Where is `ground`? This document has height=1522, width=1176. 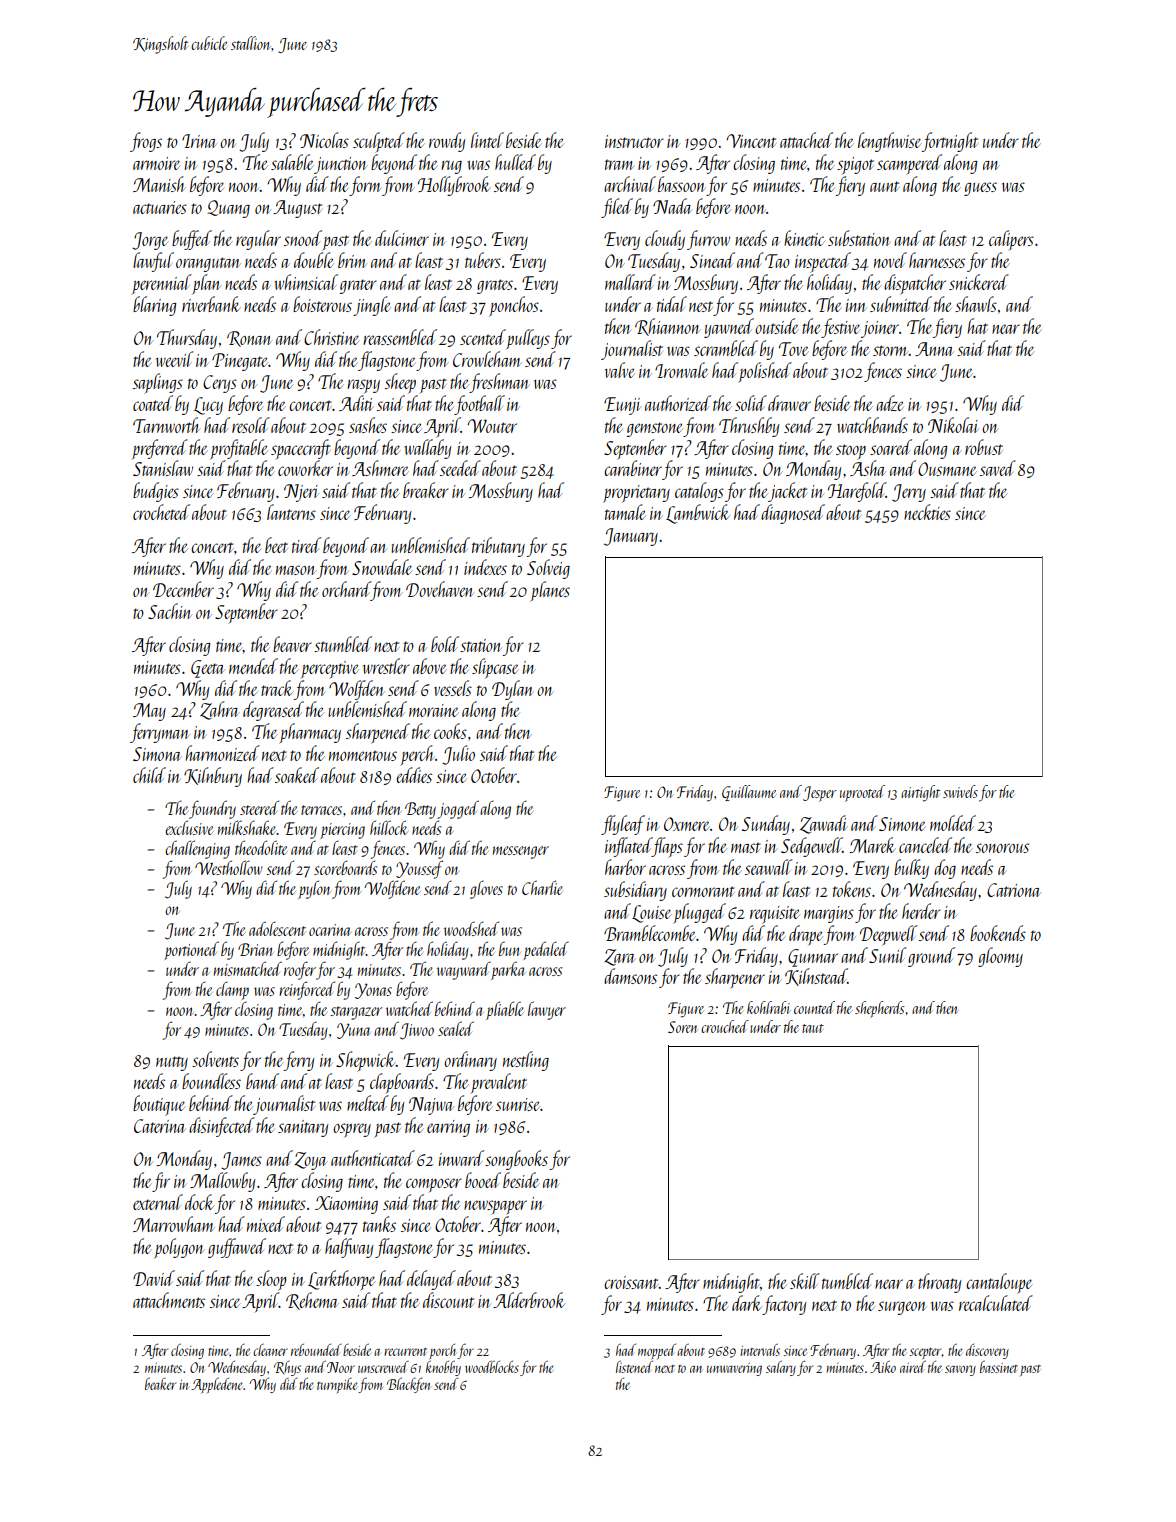 ground is located at coordinates (931, 957).
